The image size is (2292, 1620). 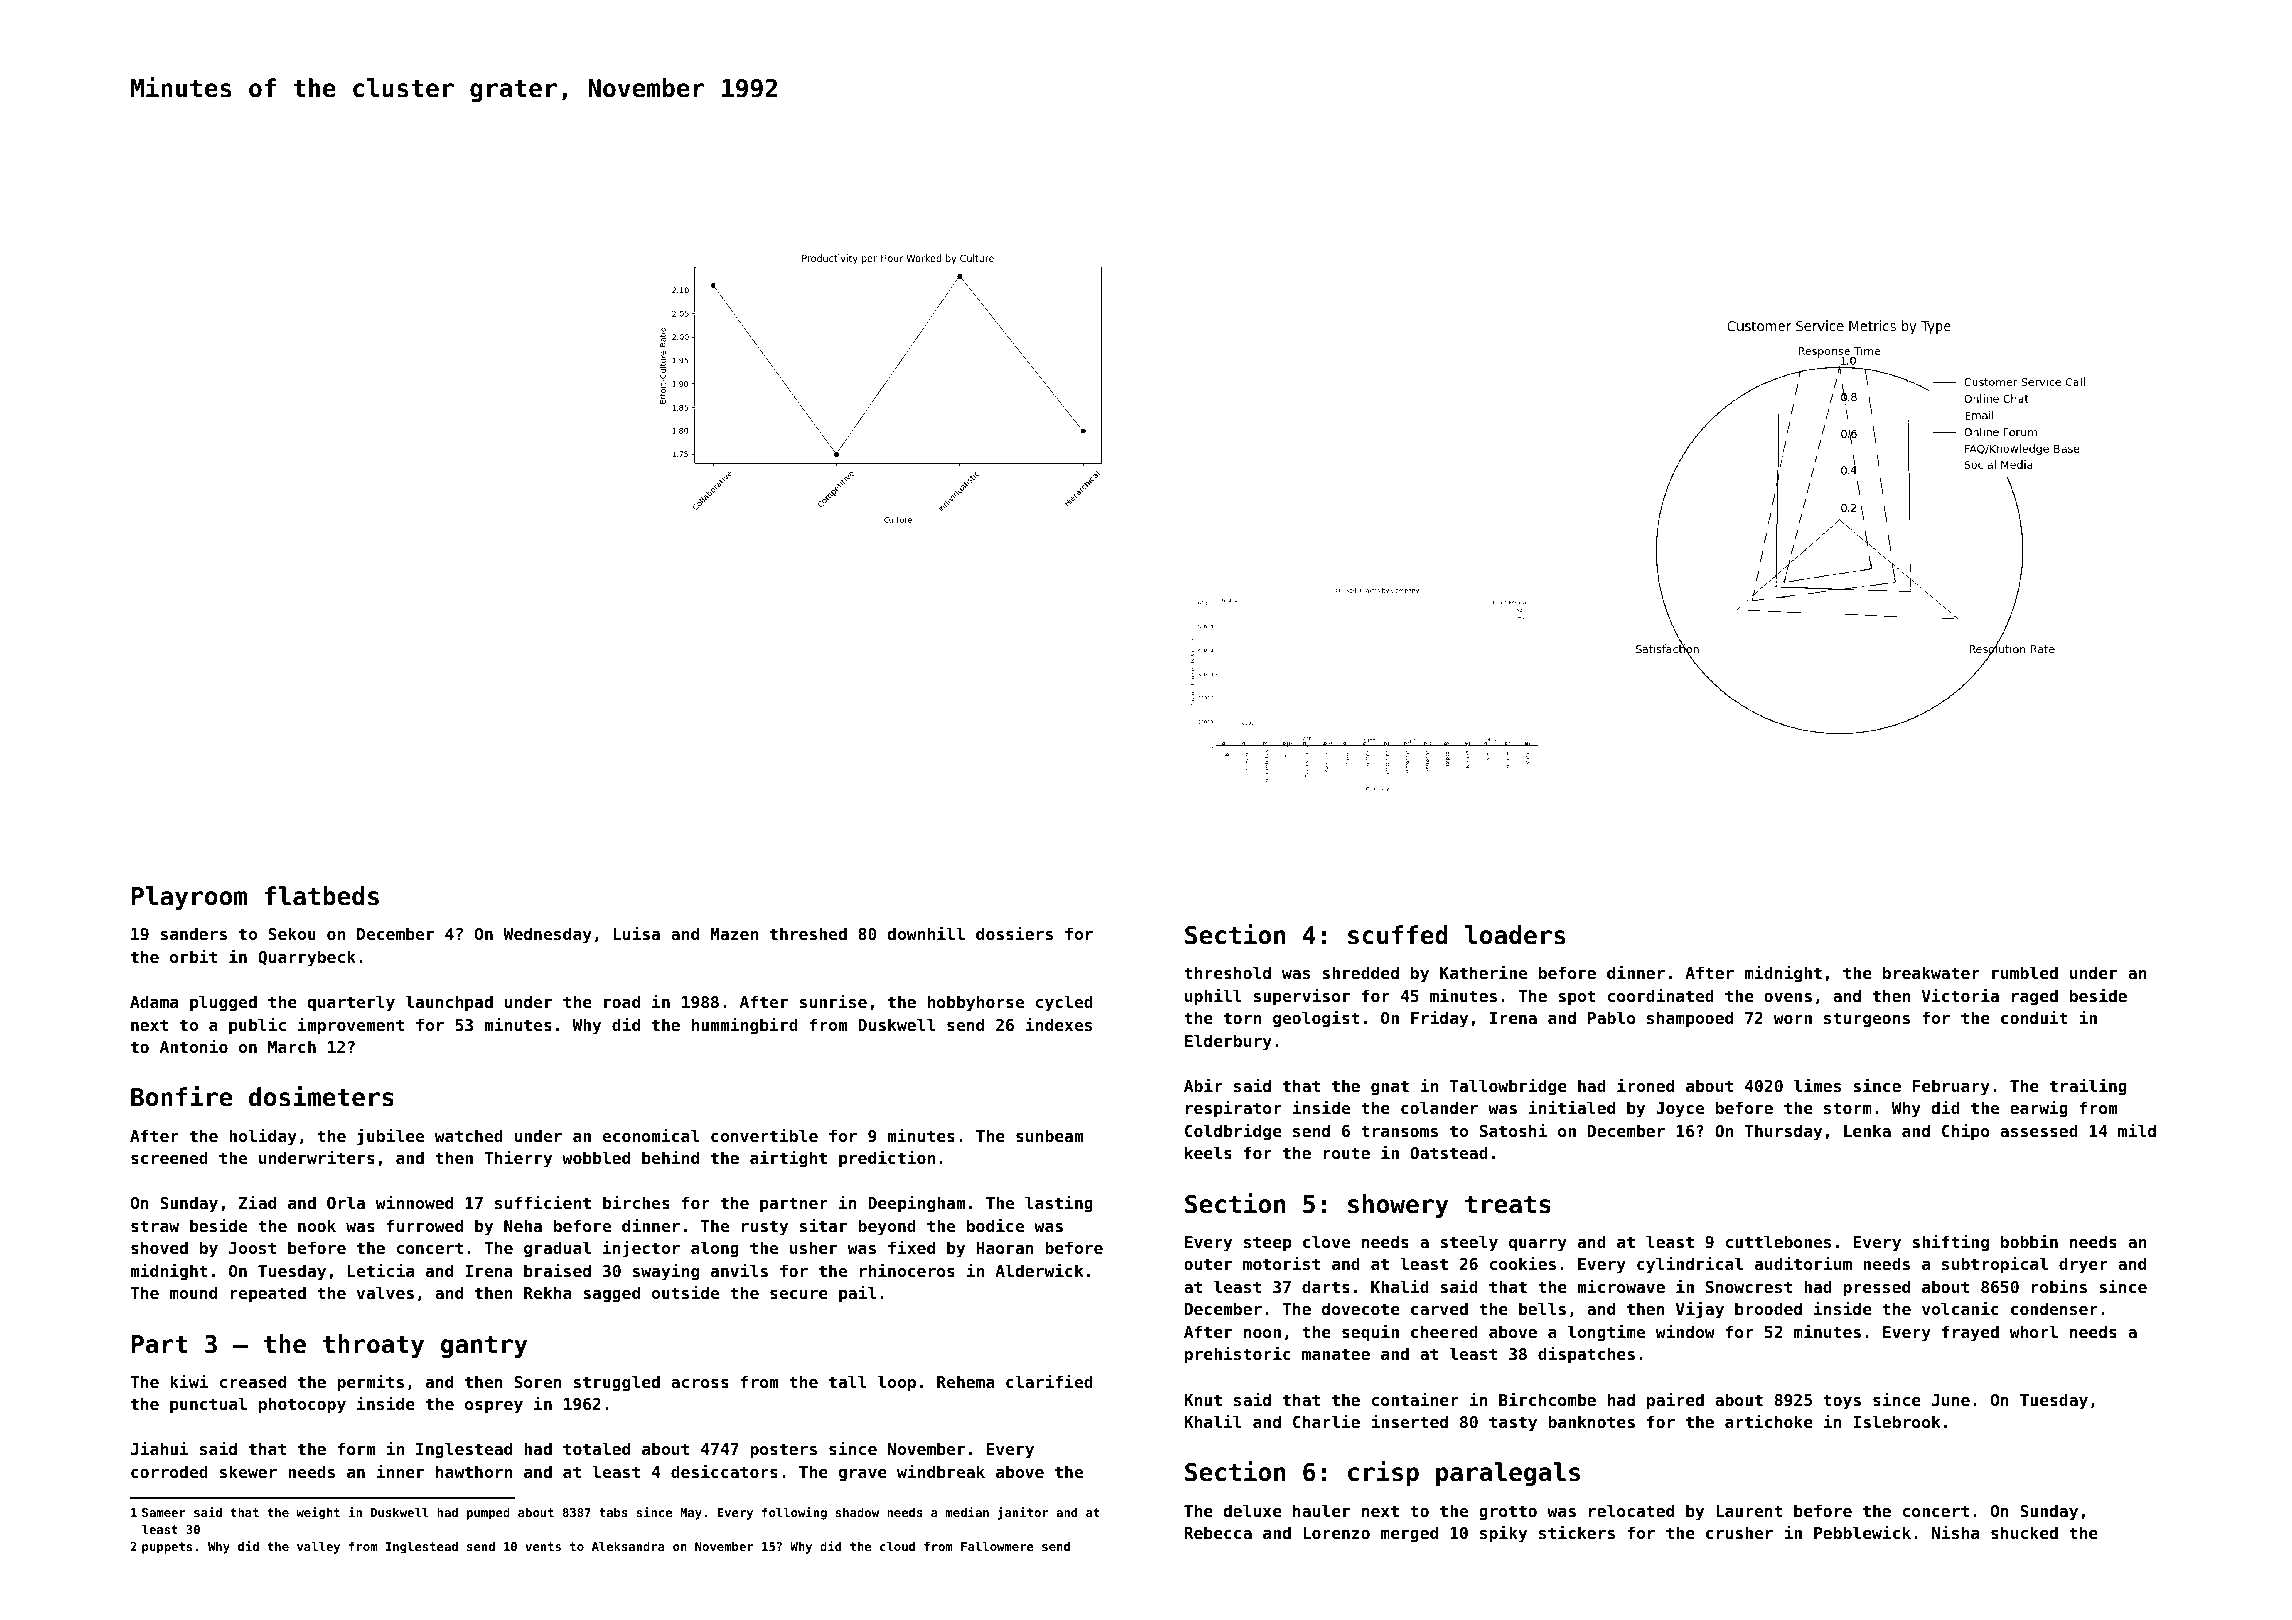 What do you see at coordinates (2137, 1130) in the screenshot?
I see `mild` at bounding box center [2137, 1130].
